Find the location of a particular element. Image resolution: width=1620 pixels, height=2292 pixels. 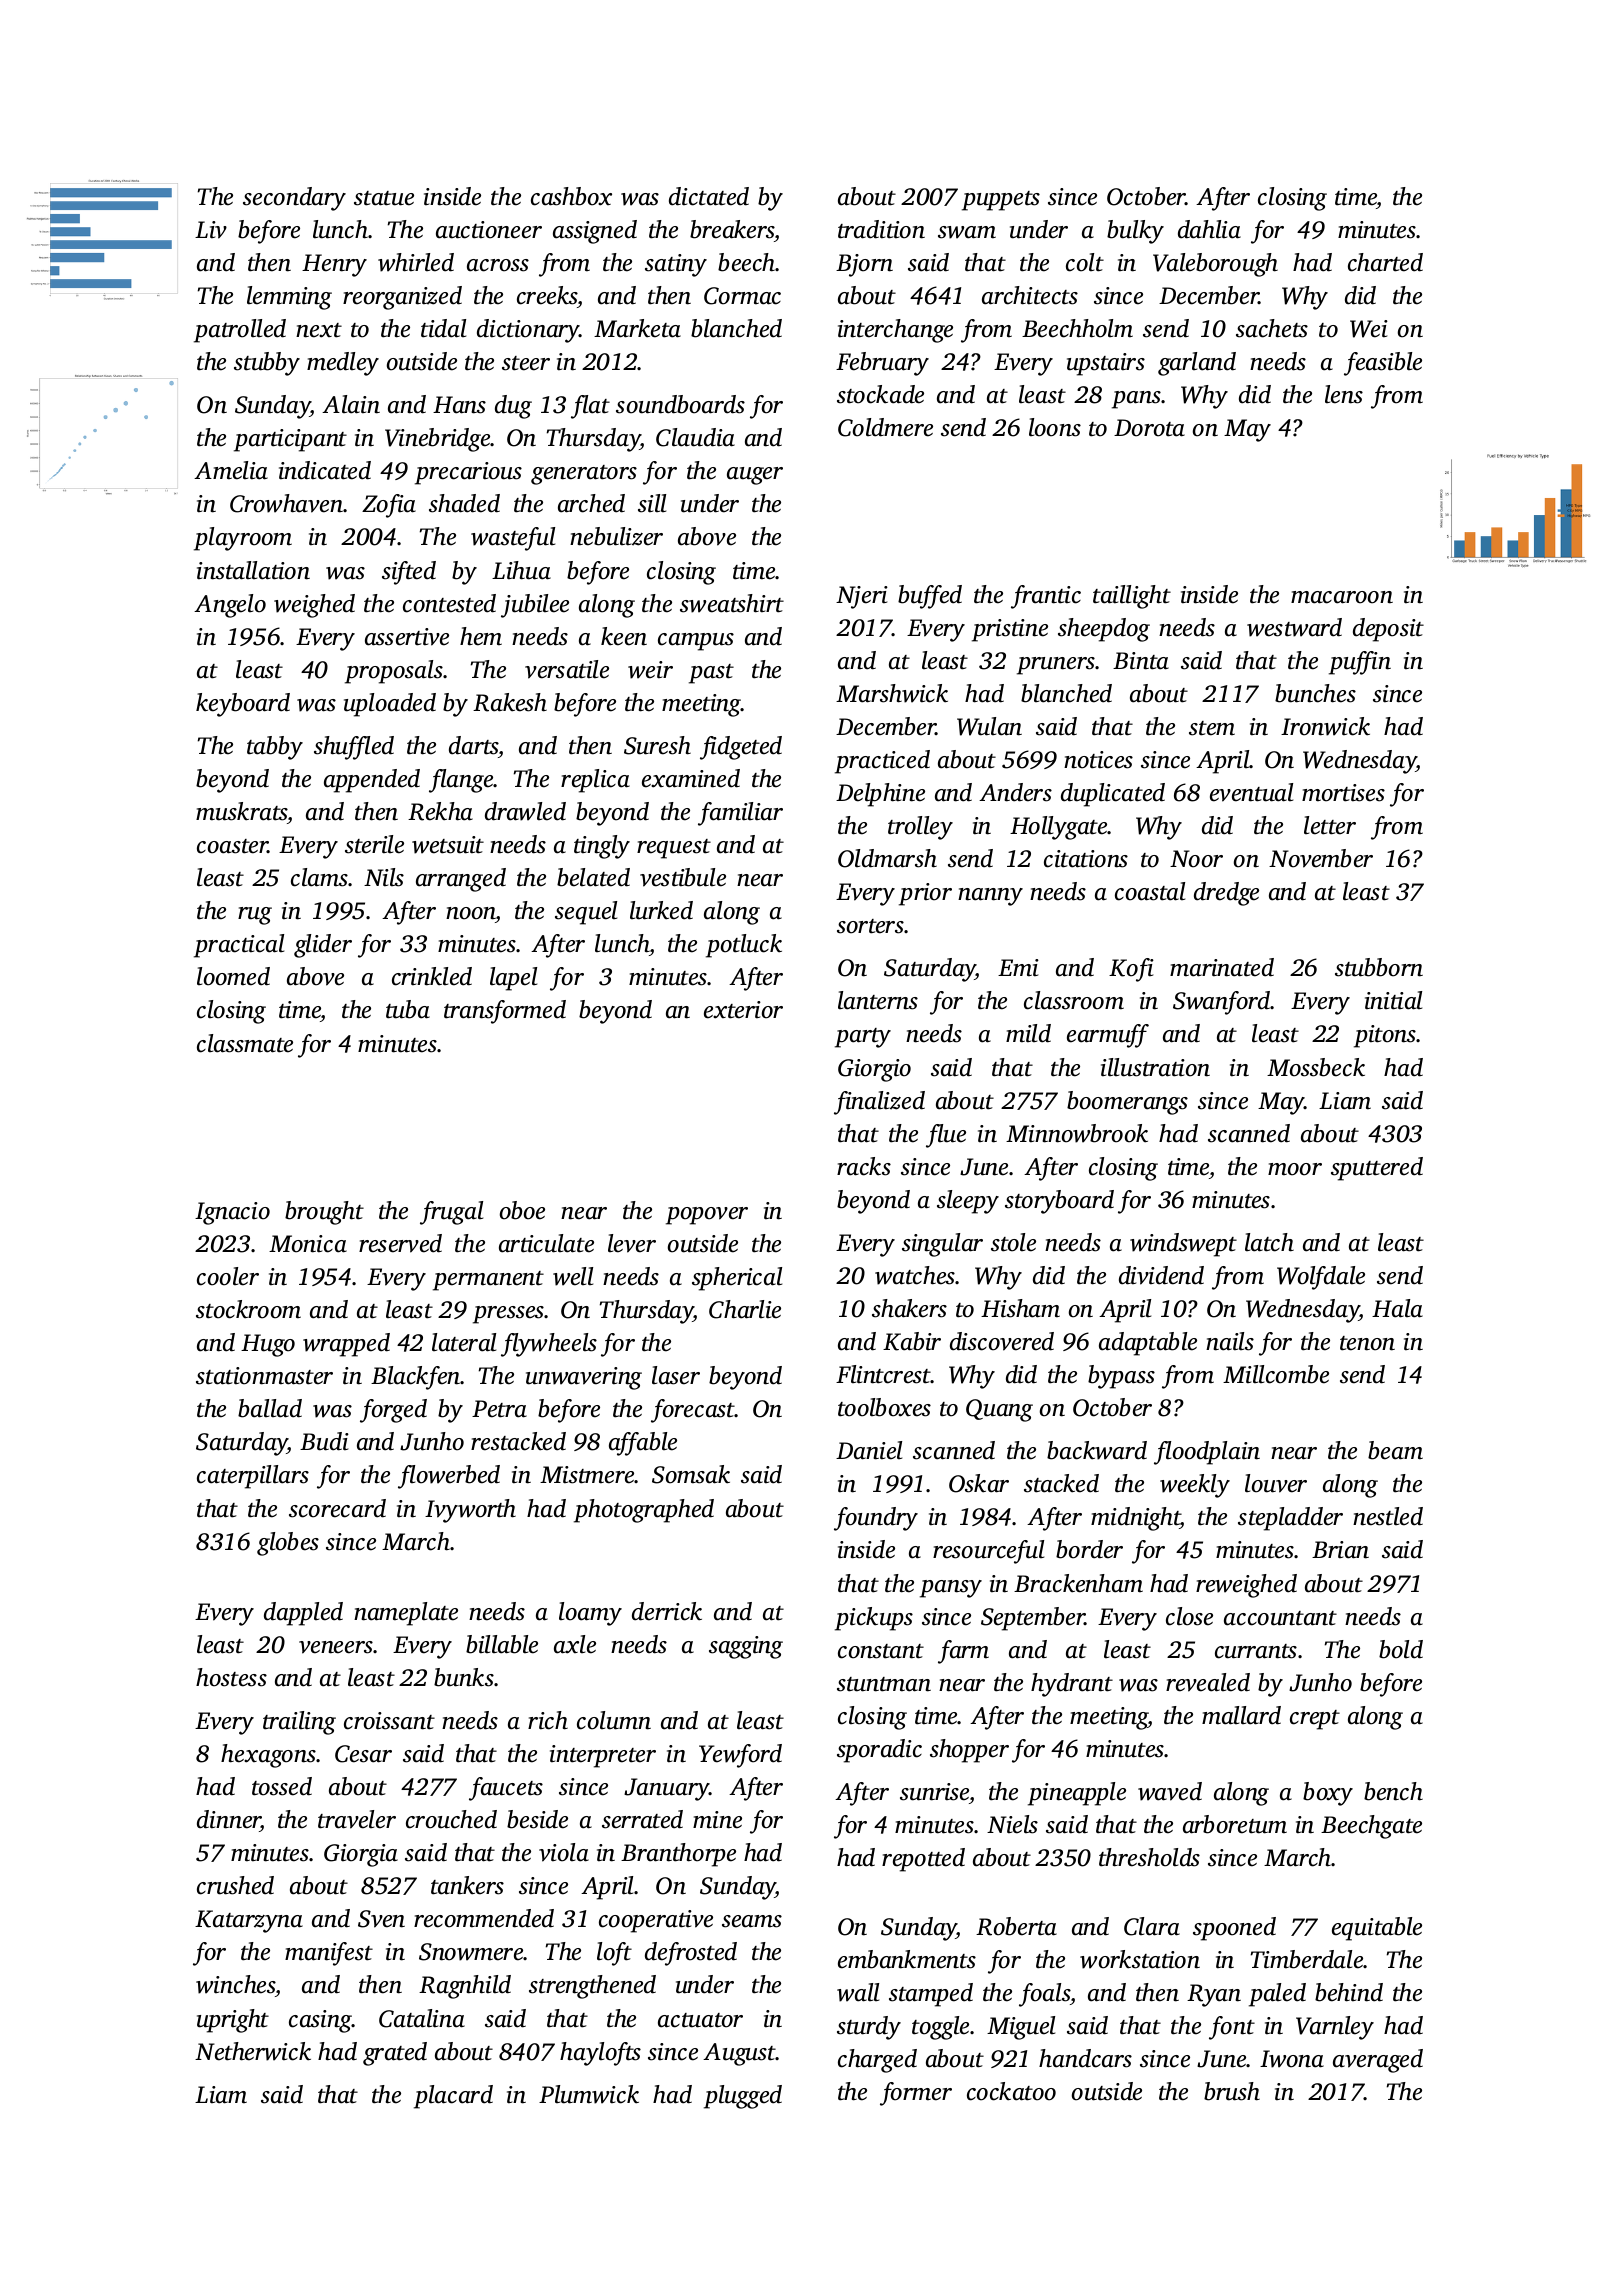

latch is located at coordinates (1269, 1242).
